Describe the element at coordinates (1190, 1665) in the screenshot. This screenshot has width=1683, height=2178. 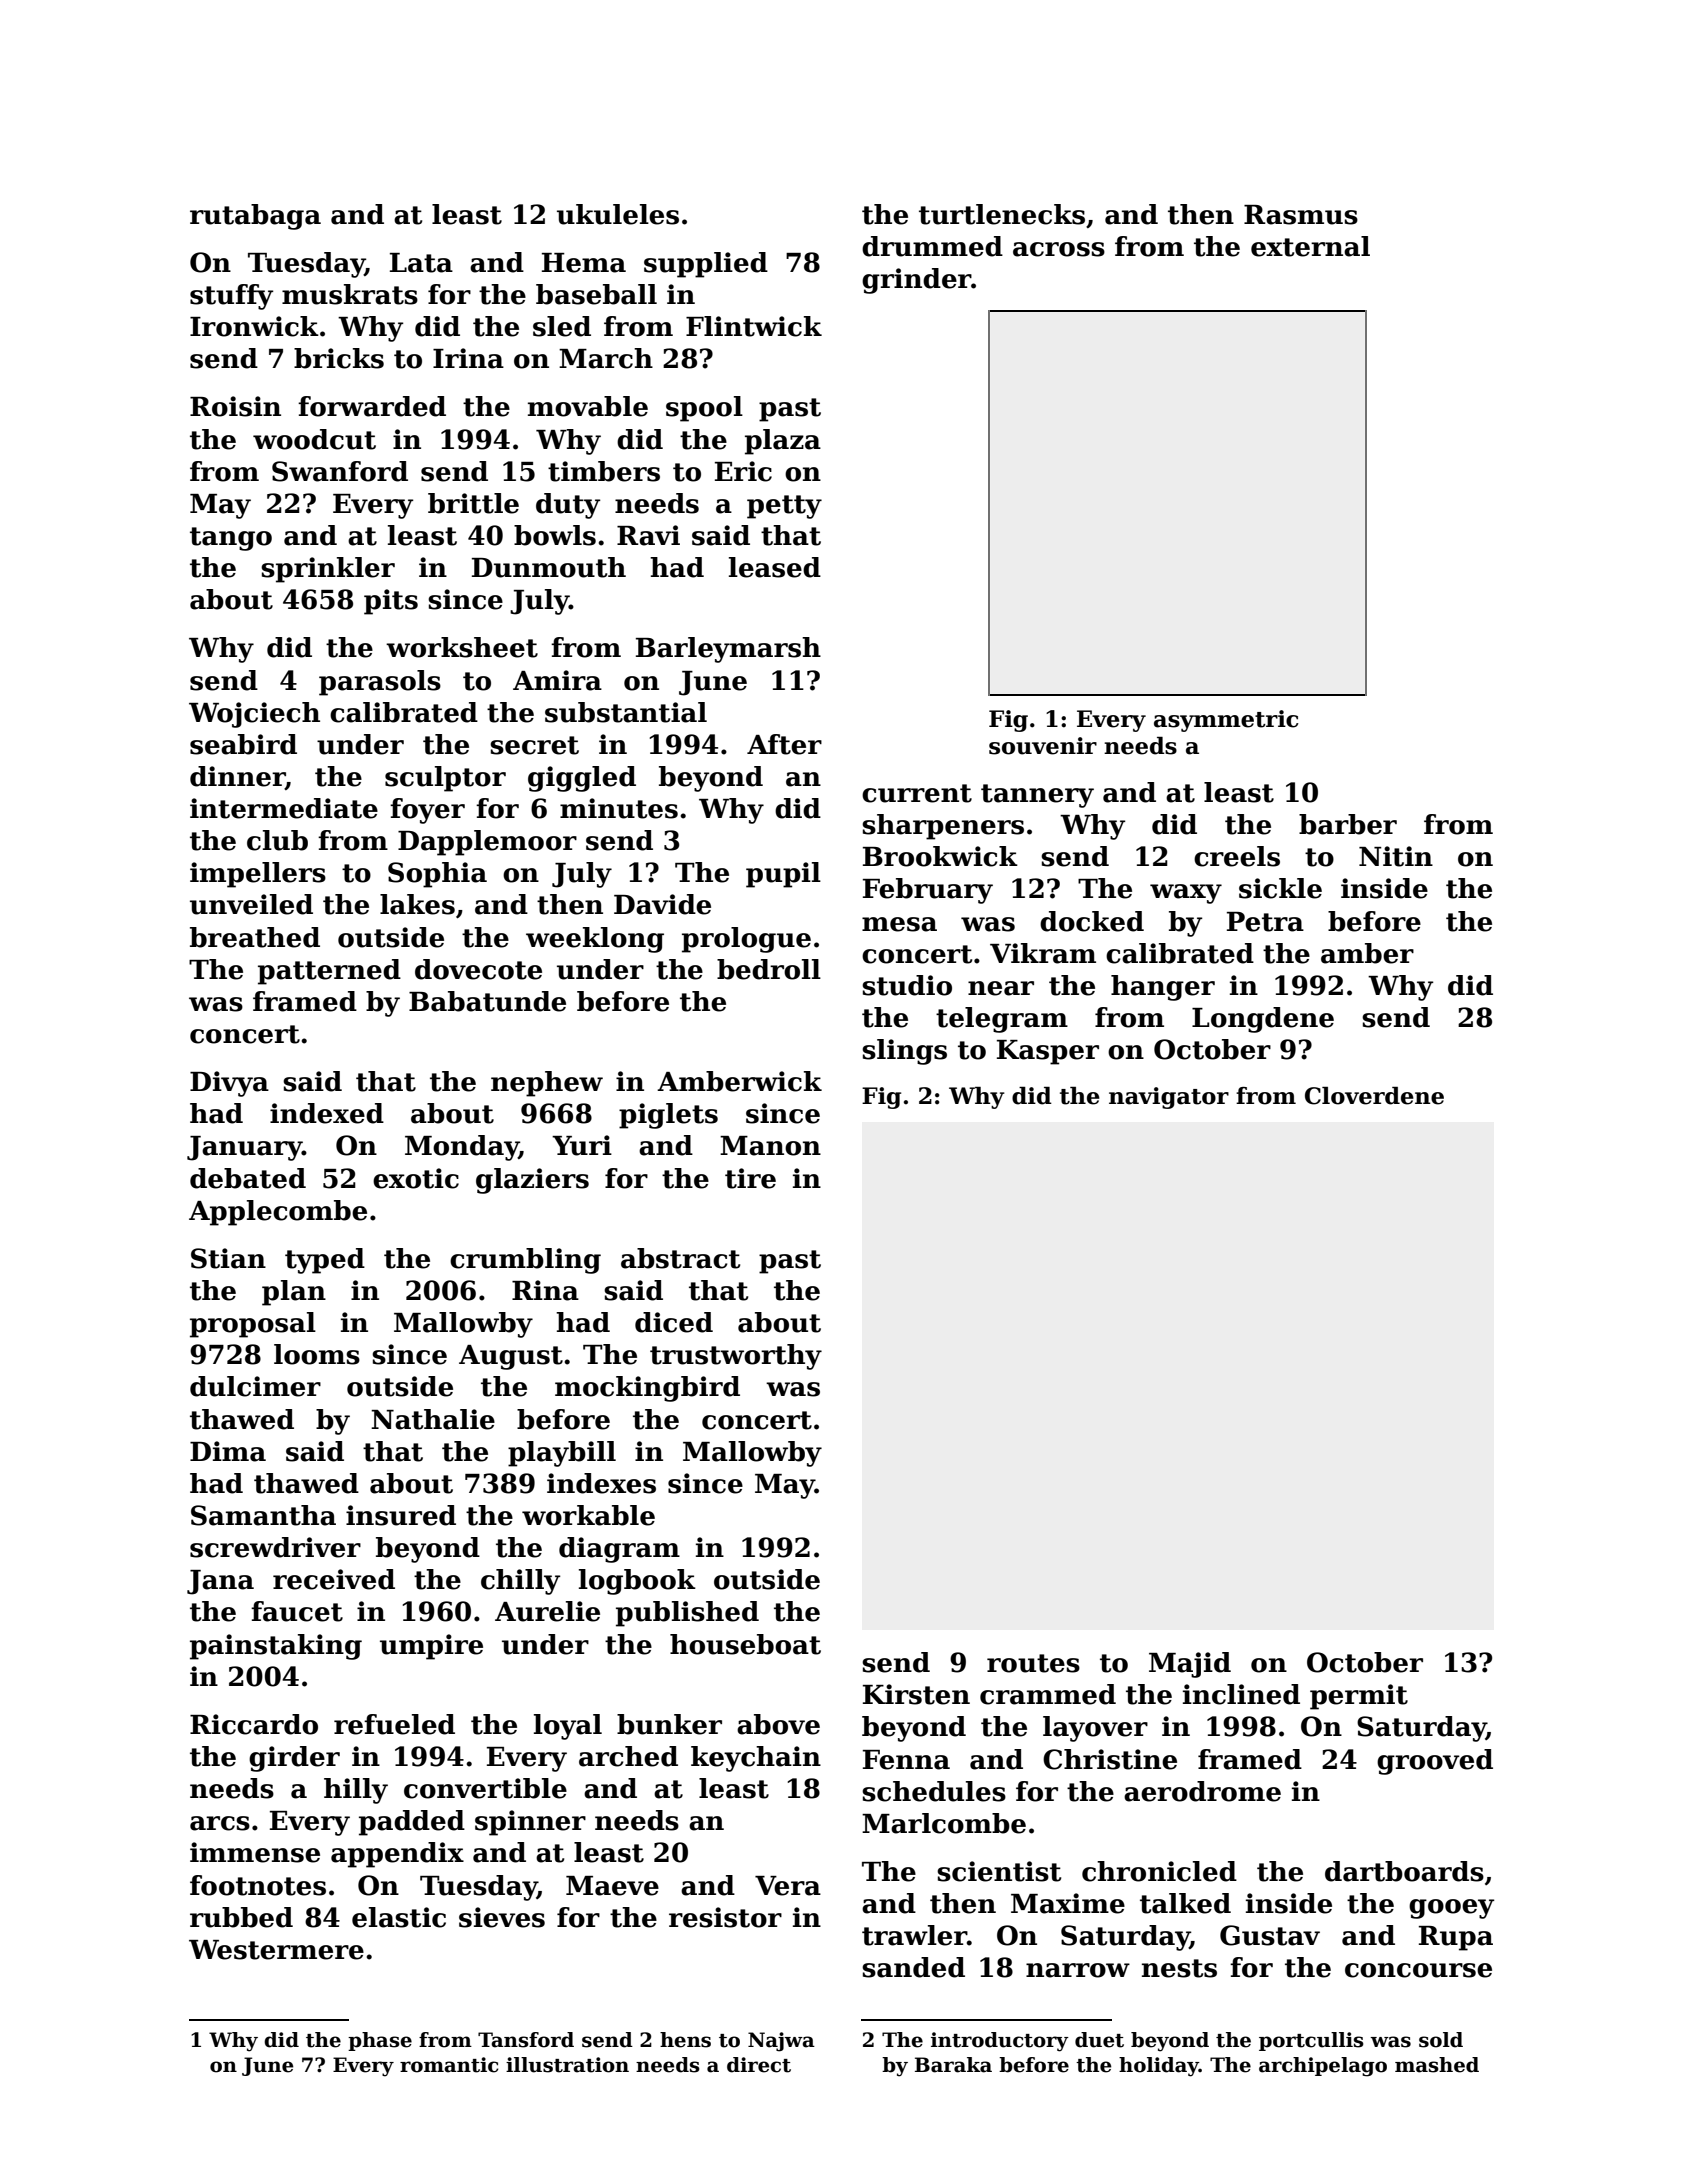
I see `Majid` at that location.
